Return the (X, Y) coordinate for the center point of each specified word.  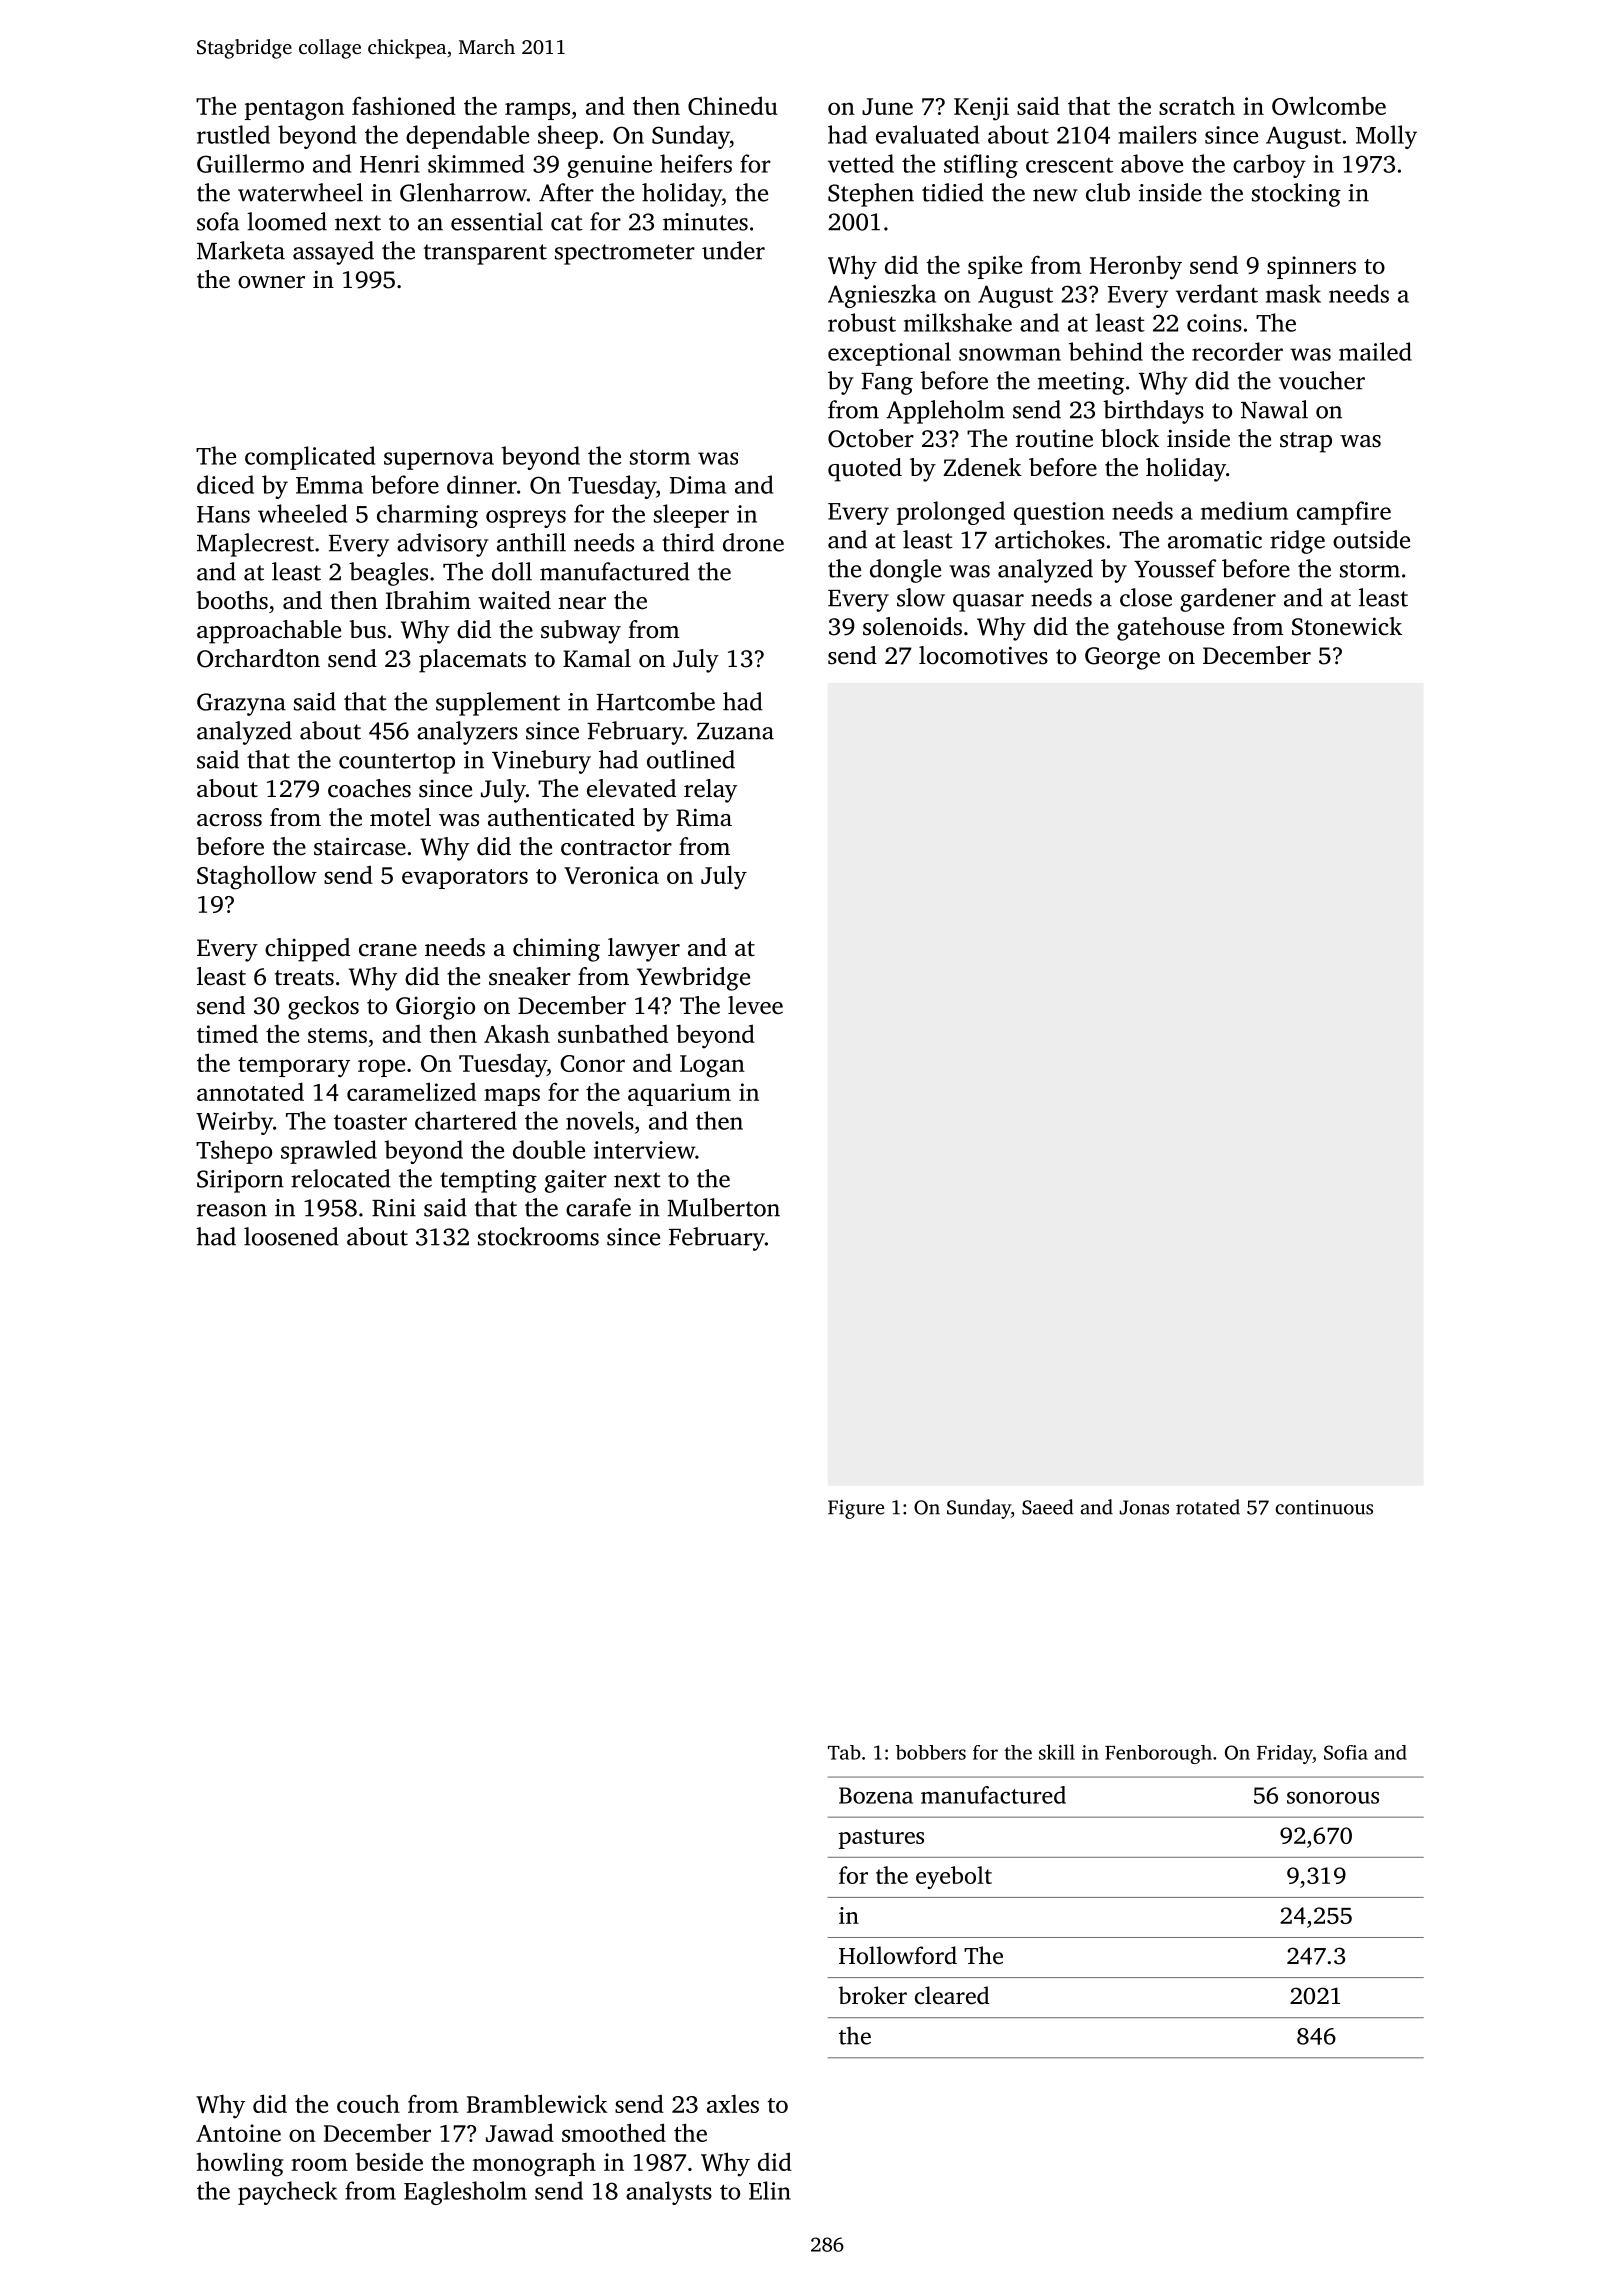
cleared (952, 1995)
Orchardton (258, 658)
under (733, 250)
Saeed (1047, 1507)
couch (368, 2103)
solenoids (912, 626)
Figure (856, 1509)
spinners (1311, 267)
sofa (218, 221)
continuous (1324, 1507)
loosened (291, 1236)
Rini (394, 1208)
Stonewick (1347, 626)
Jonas (1144, 1507)
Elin (770, 2190)
